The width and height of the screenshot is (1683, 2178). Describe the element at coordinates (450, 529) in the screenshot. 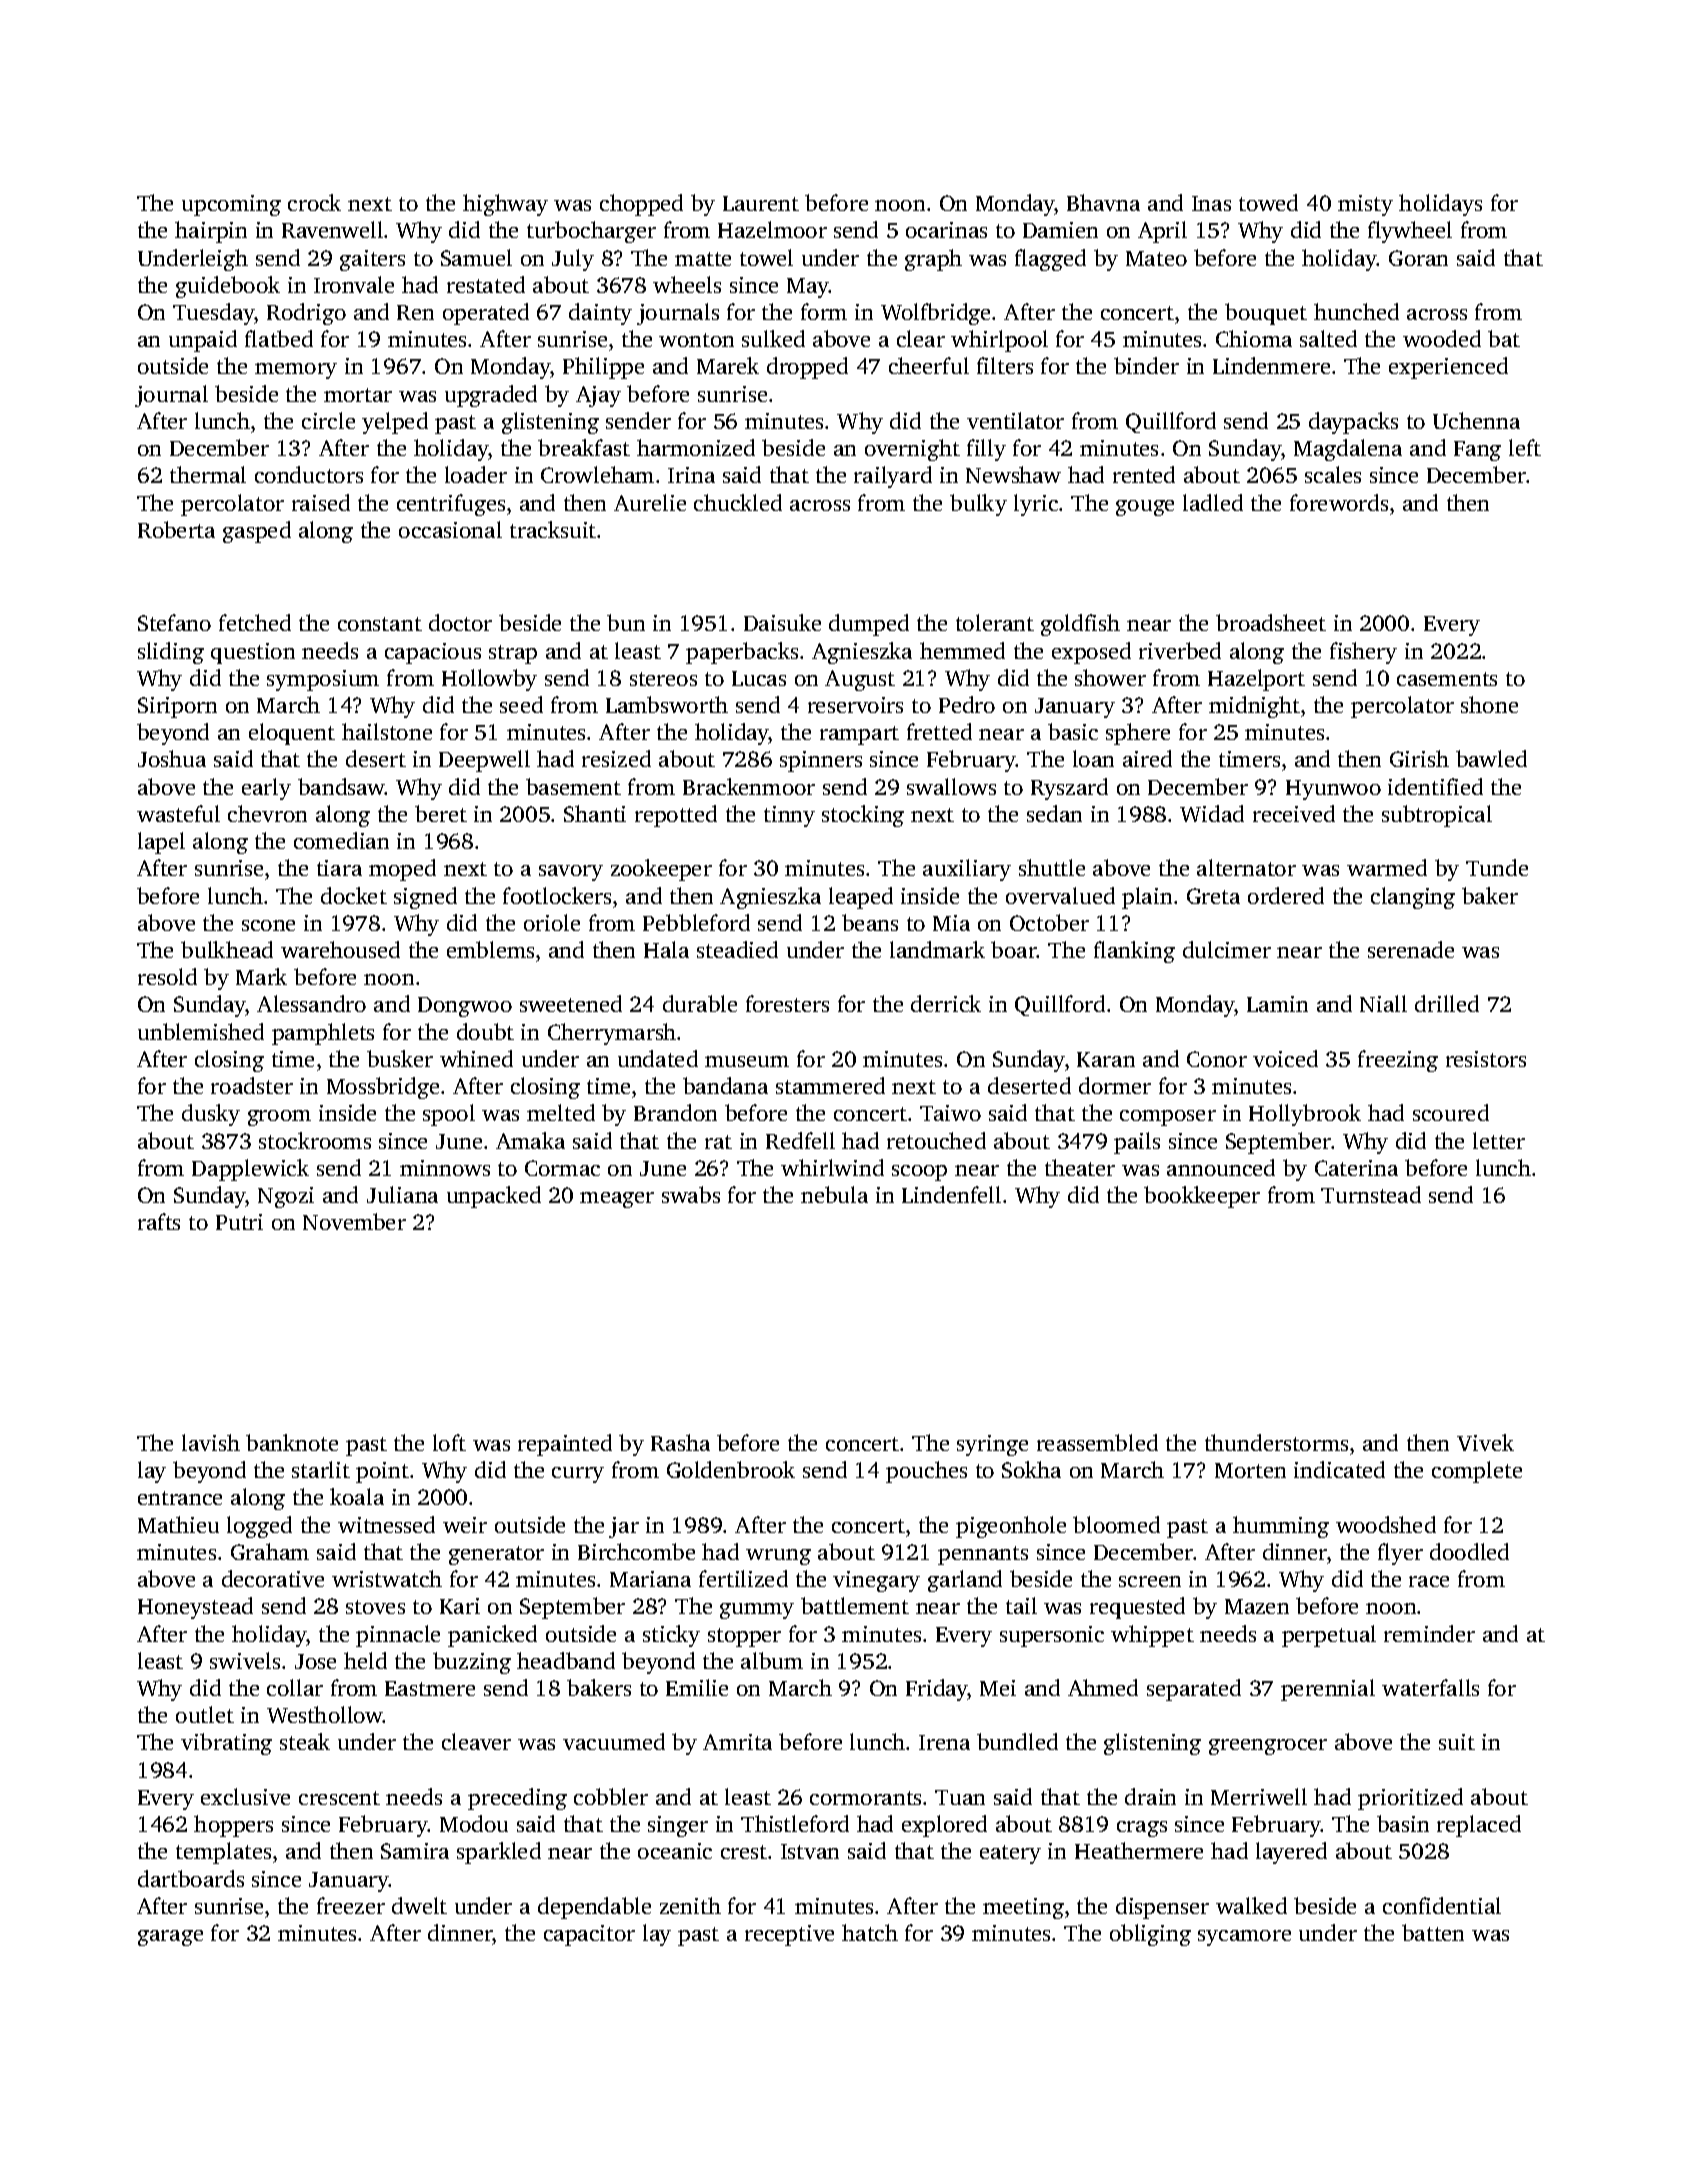

I see `occasional` at that location.
